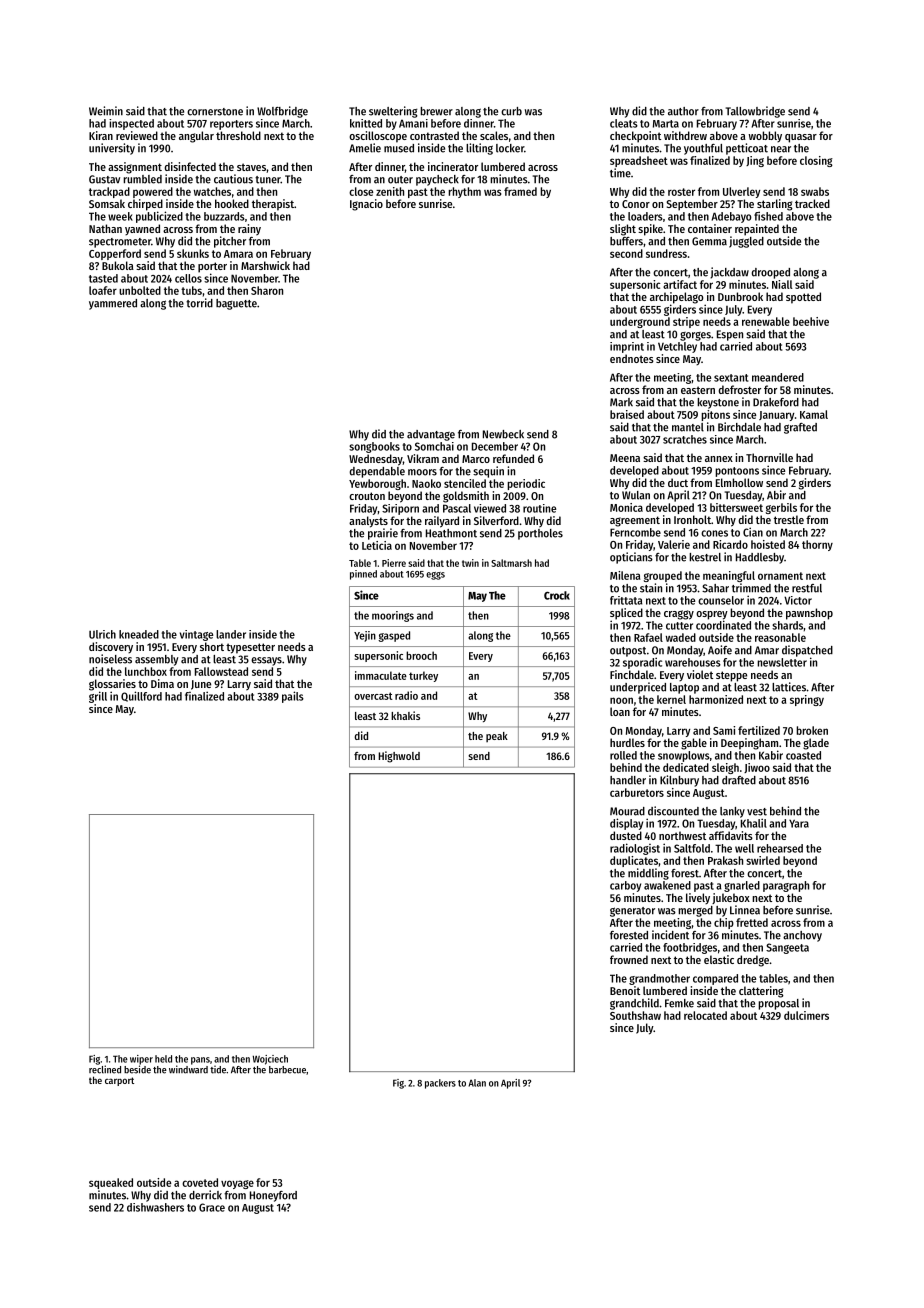 Image resolution: width=924 pixels, height=1308 pixels. I want to click on songbooks, so click(374, 447).
